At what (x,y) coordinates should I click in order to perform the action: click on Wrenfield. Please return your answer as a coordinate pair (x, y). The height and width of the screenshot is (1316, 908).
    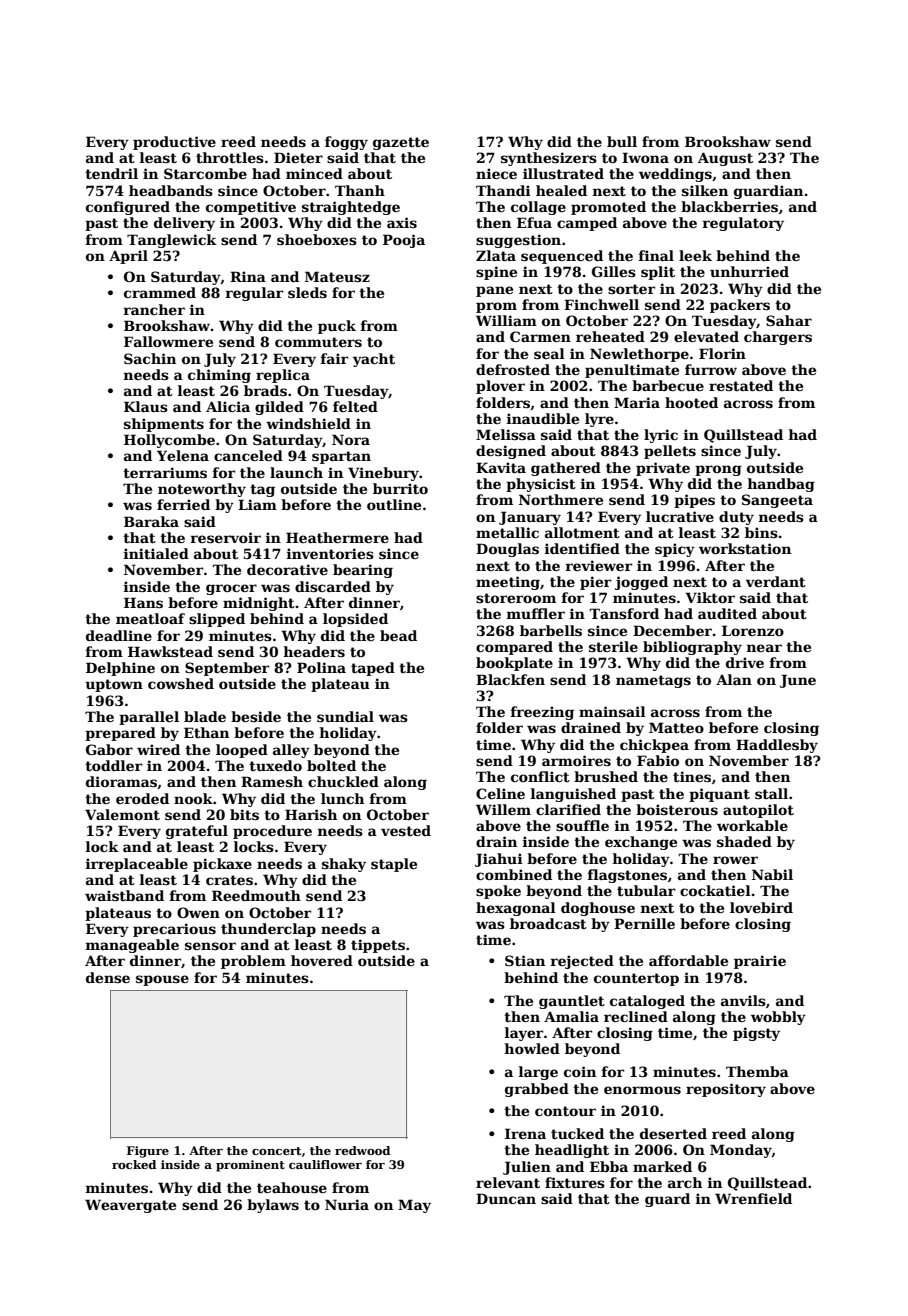
    Looking at the image, I should click on (753, 1198).
